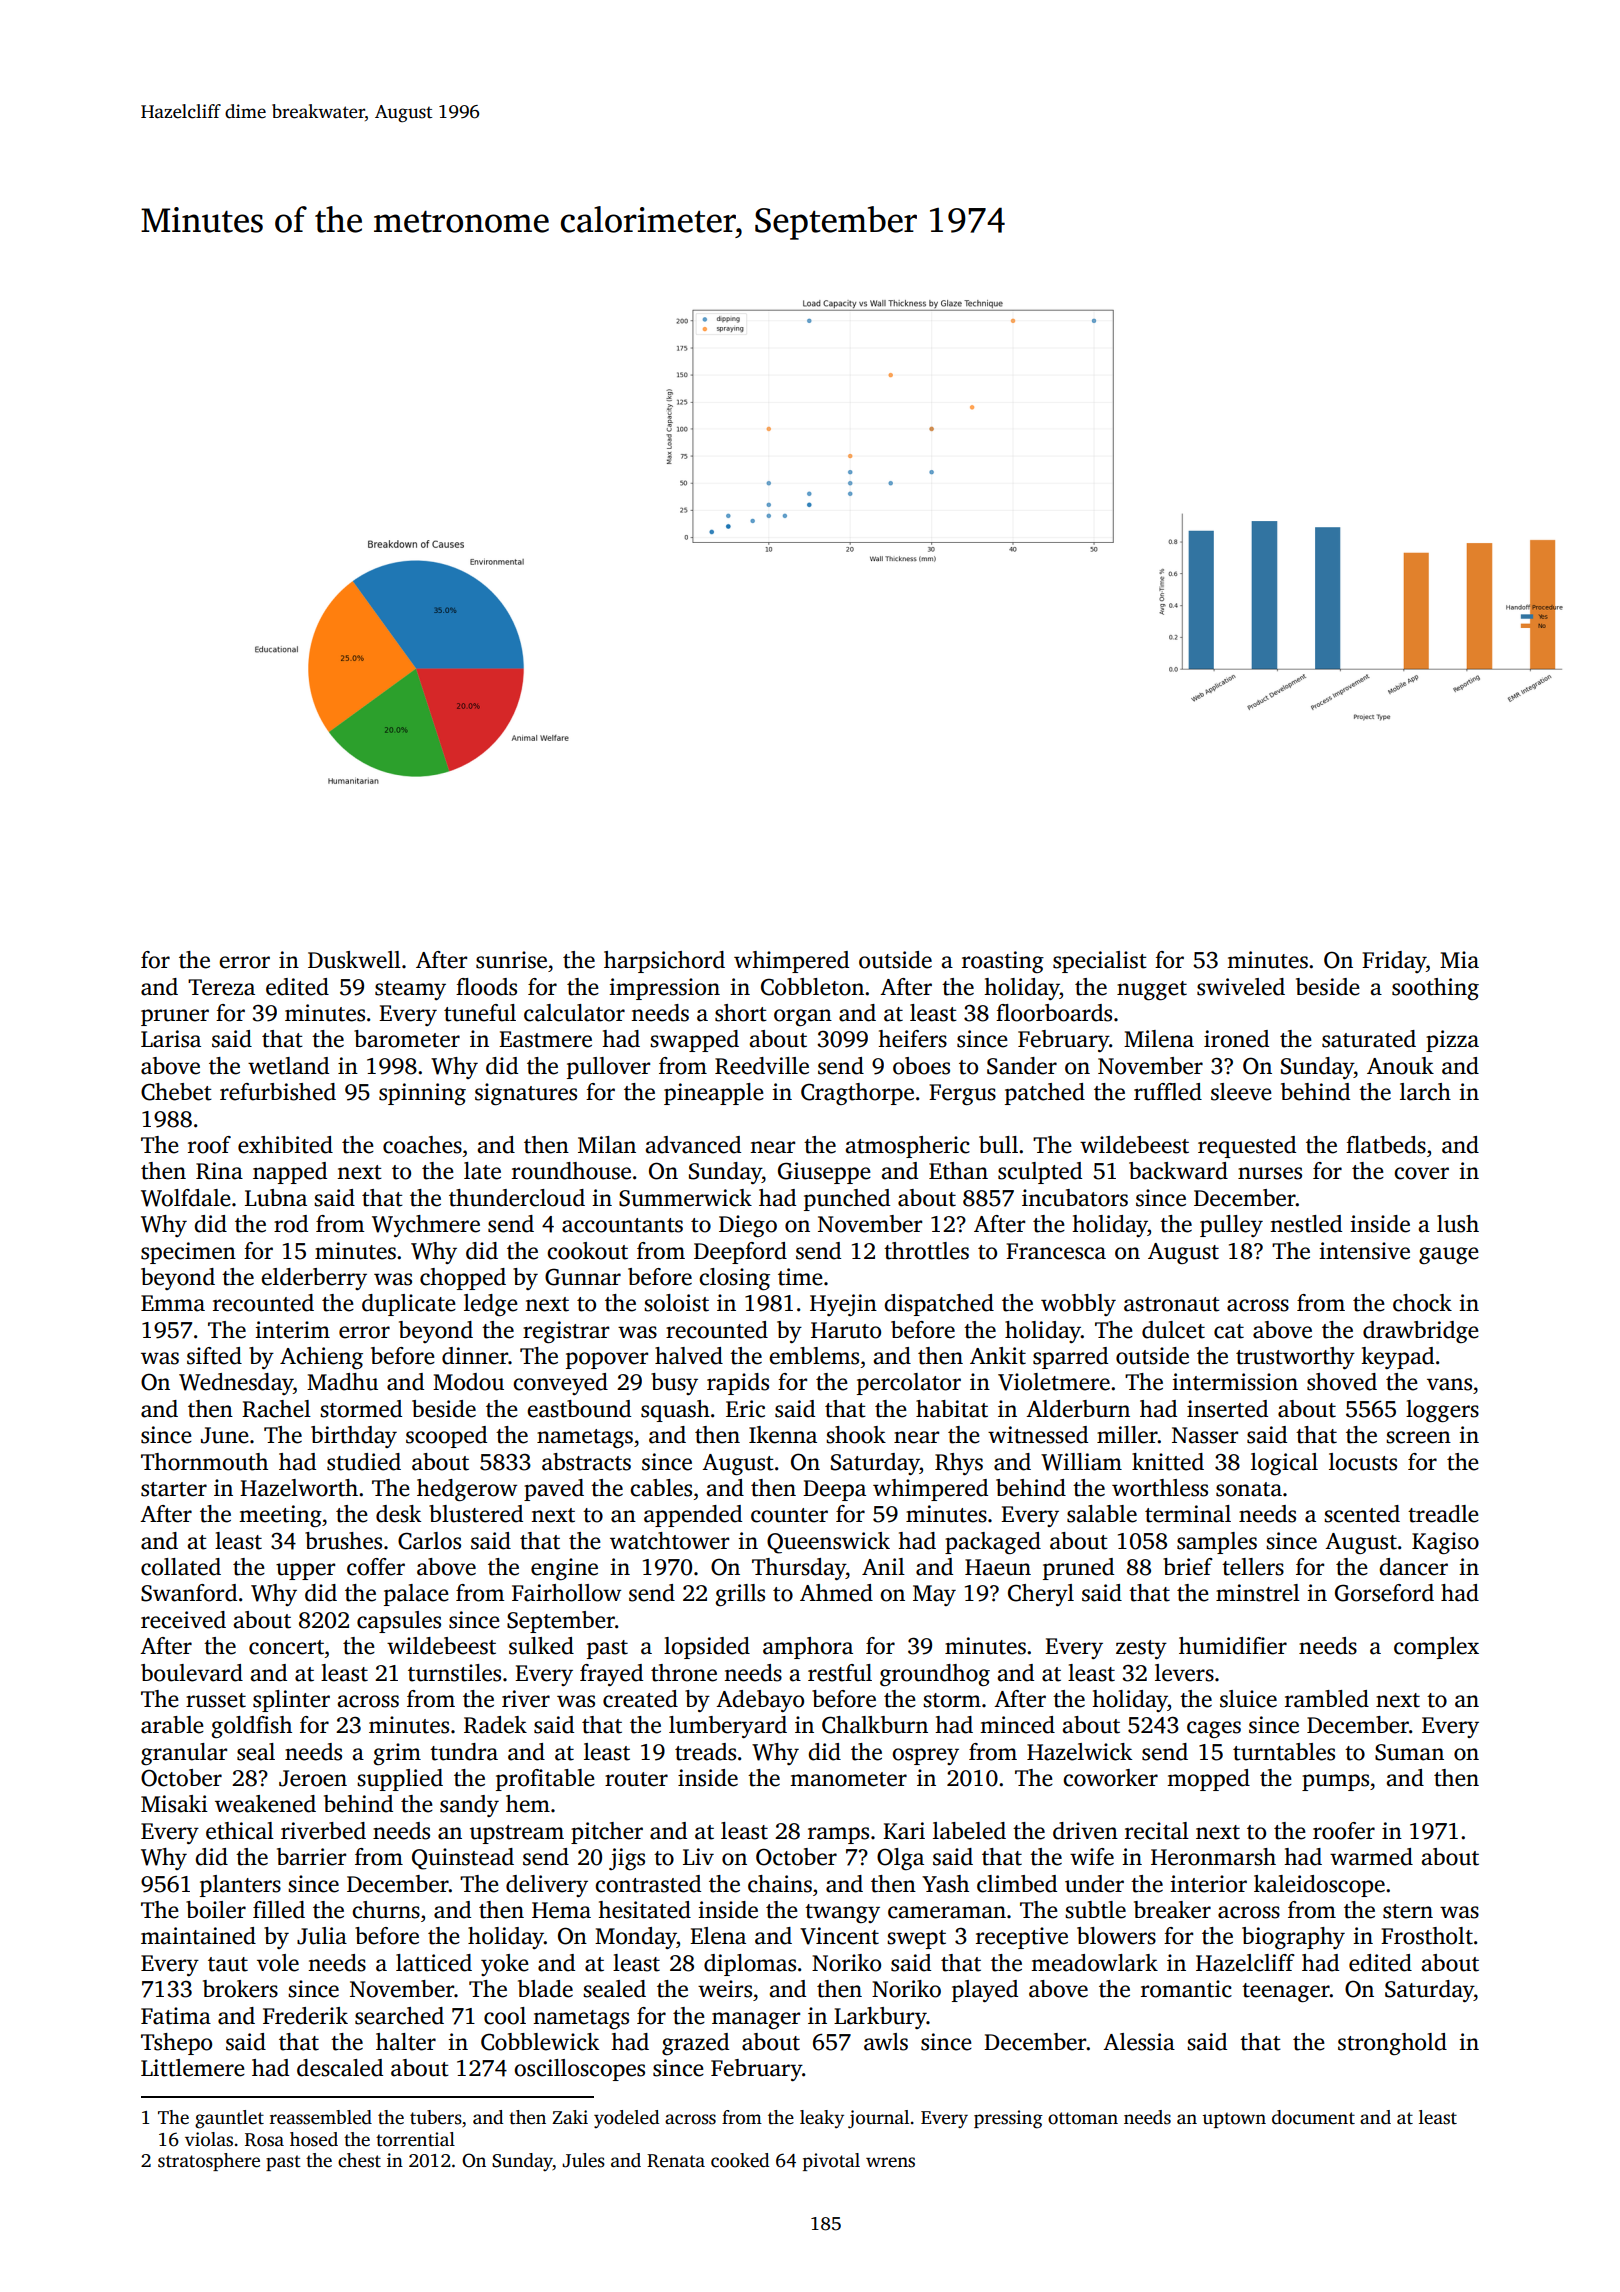  I want to click on barrier, so click(311, 1857).
